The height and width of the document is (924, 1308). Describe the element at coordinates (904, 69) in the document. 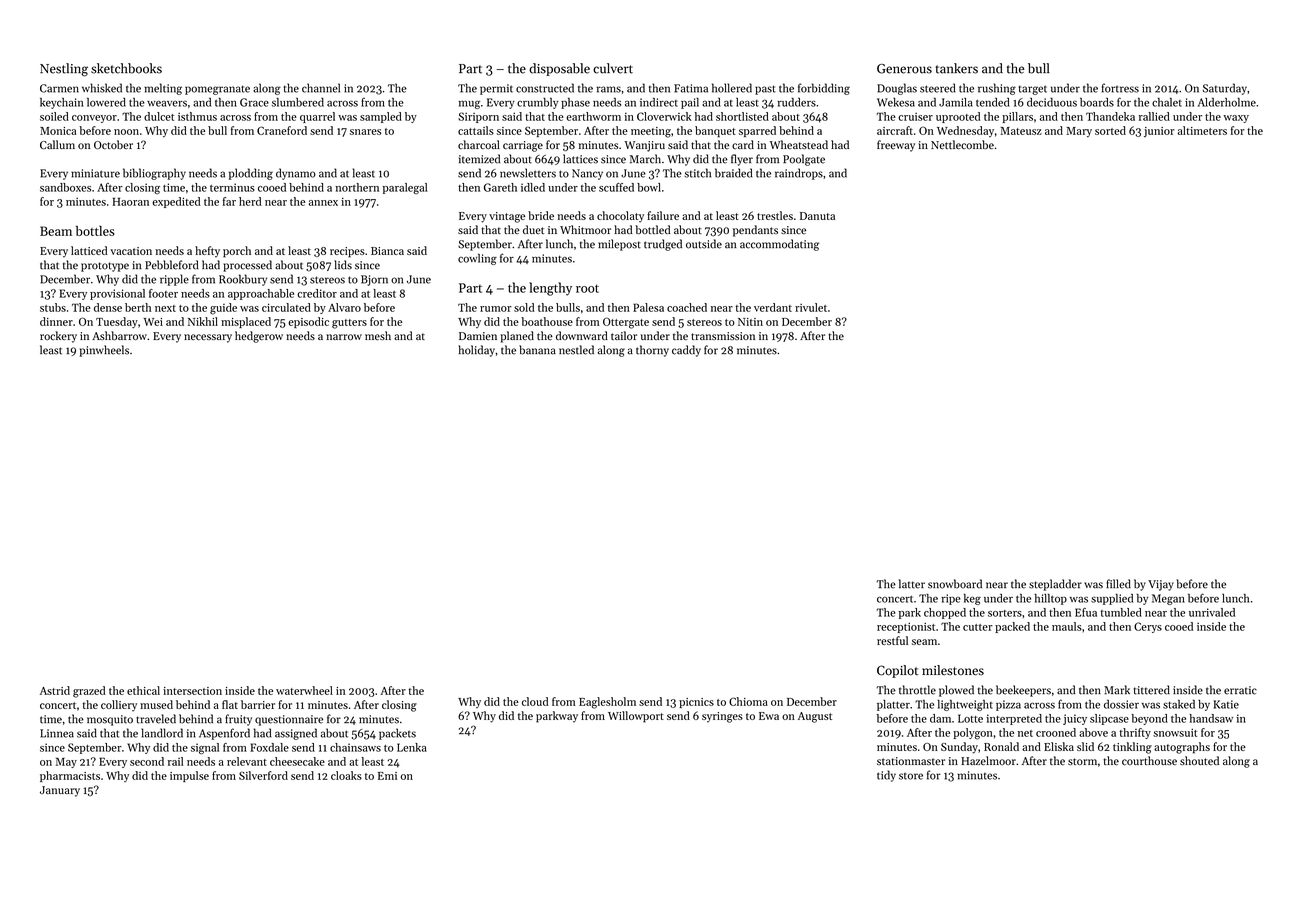

I see `Generous` at that location.
